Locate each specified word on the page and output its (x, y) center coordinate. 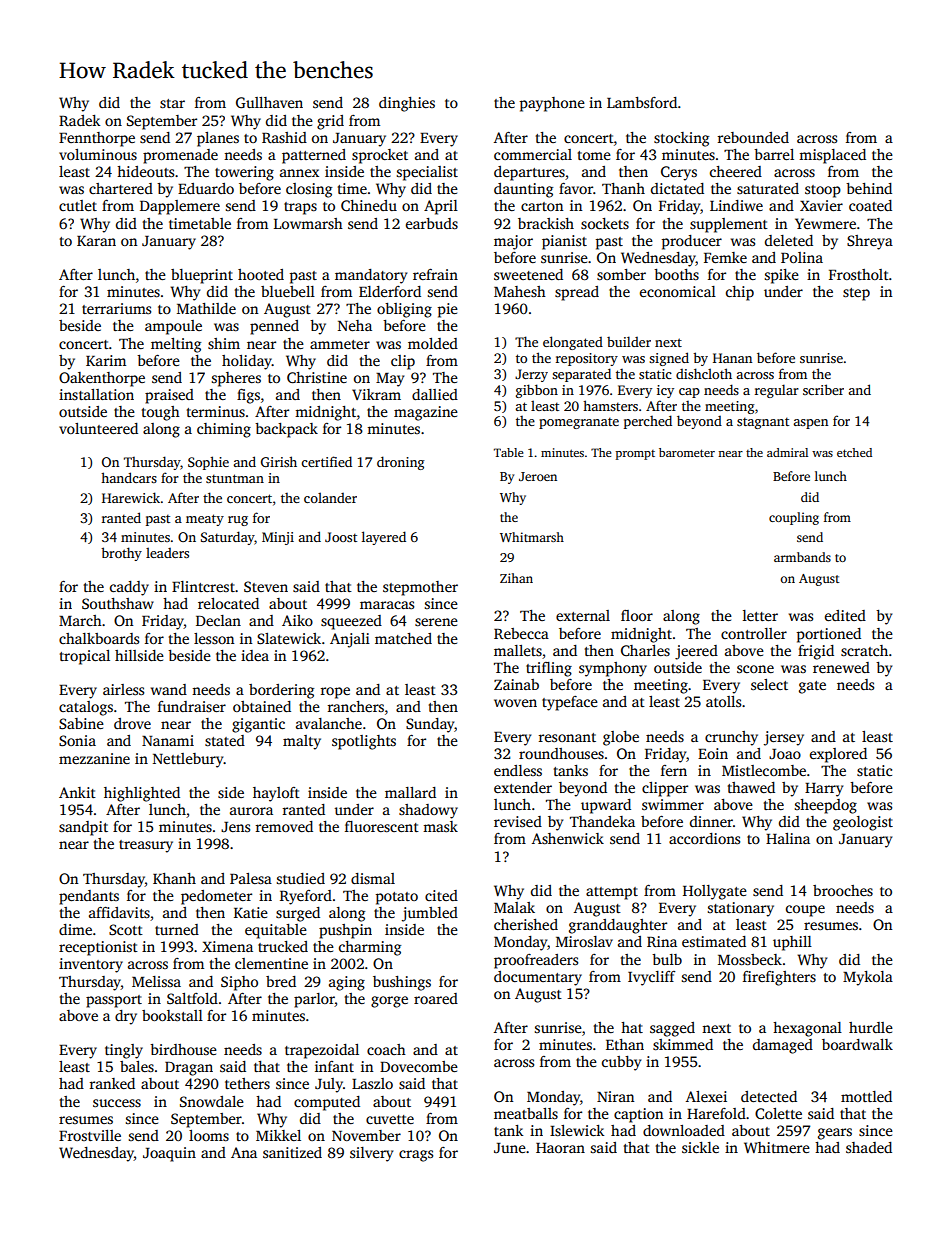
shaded (869, 1147)
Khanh (174, 878)
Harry (824, 790)
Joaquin (169, 1154)
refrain (435, 274)
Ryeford (306, 897)
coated (870, 205)
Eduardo (206, 188)
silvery (371, 1154)
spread (577, 293)
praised (169, 396)
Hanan (732, 358)
